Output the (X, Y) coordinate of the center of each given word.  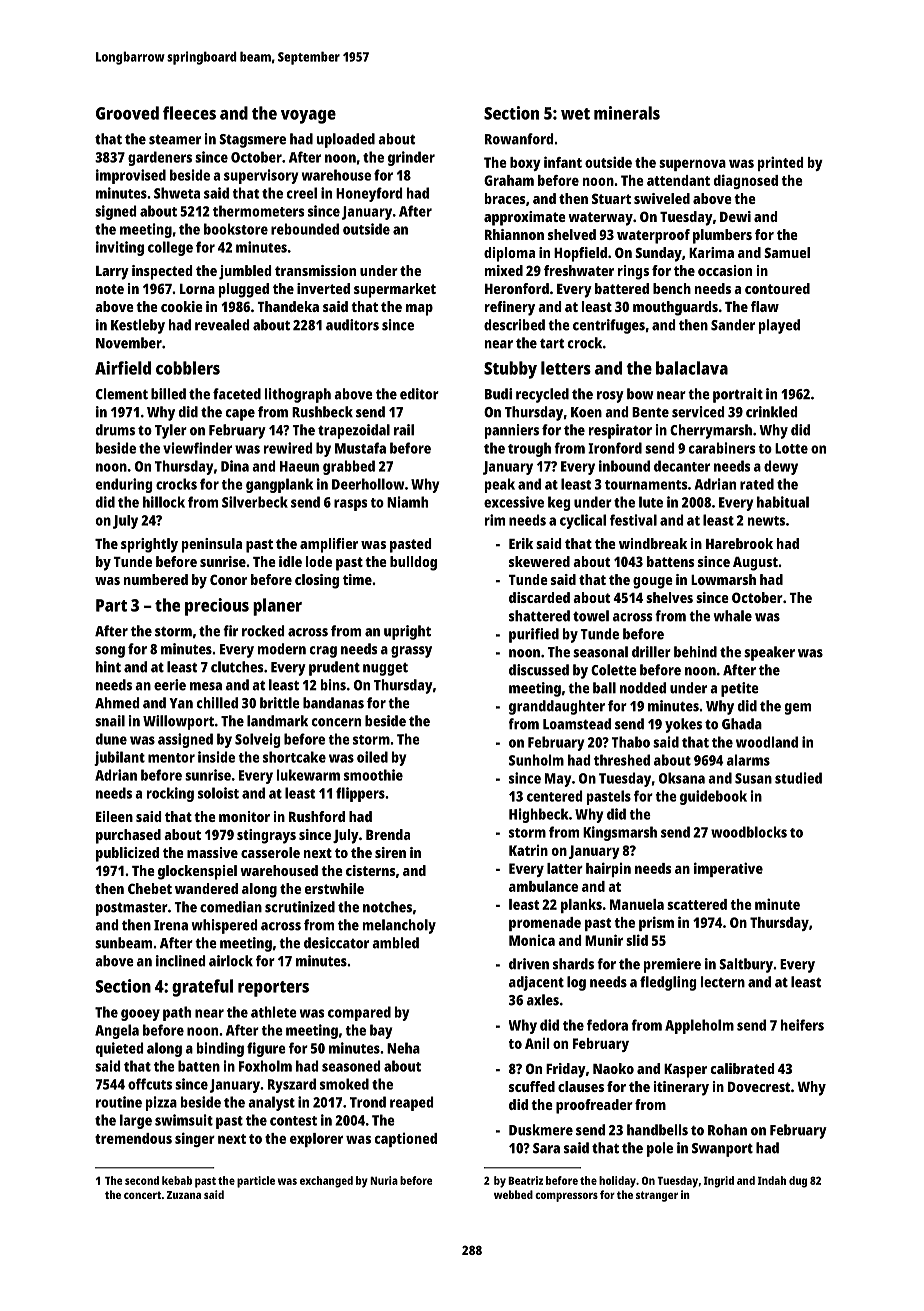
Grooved (127, 113)
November (129, 343)
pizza (161, 1103)
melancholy (399, 926)
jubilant (119, 758)
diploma (509, 254)
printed (780, 163)
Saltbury (746, 965)
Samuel (787, 252)
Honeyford (369, 194)
